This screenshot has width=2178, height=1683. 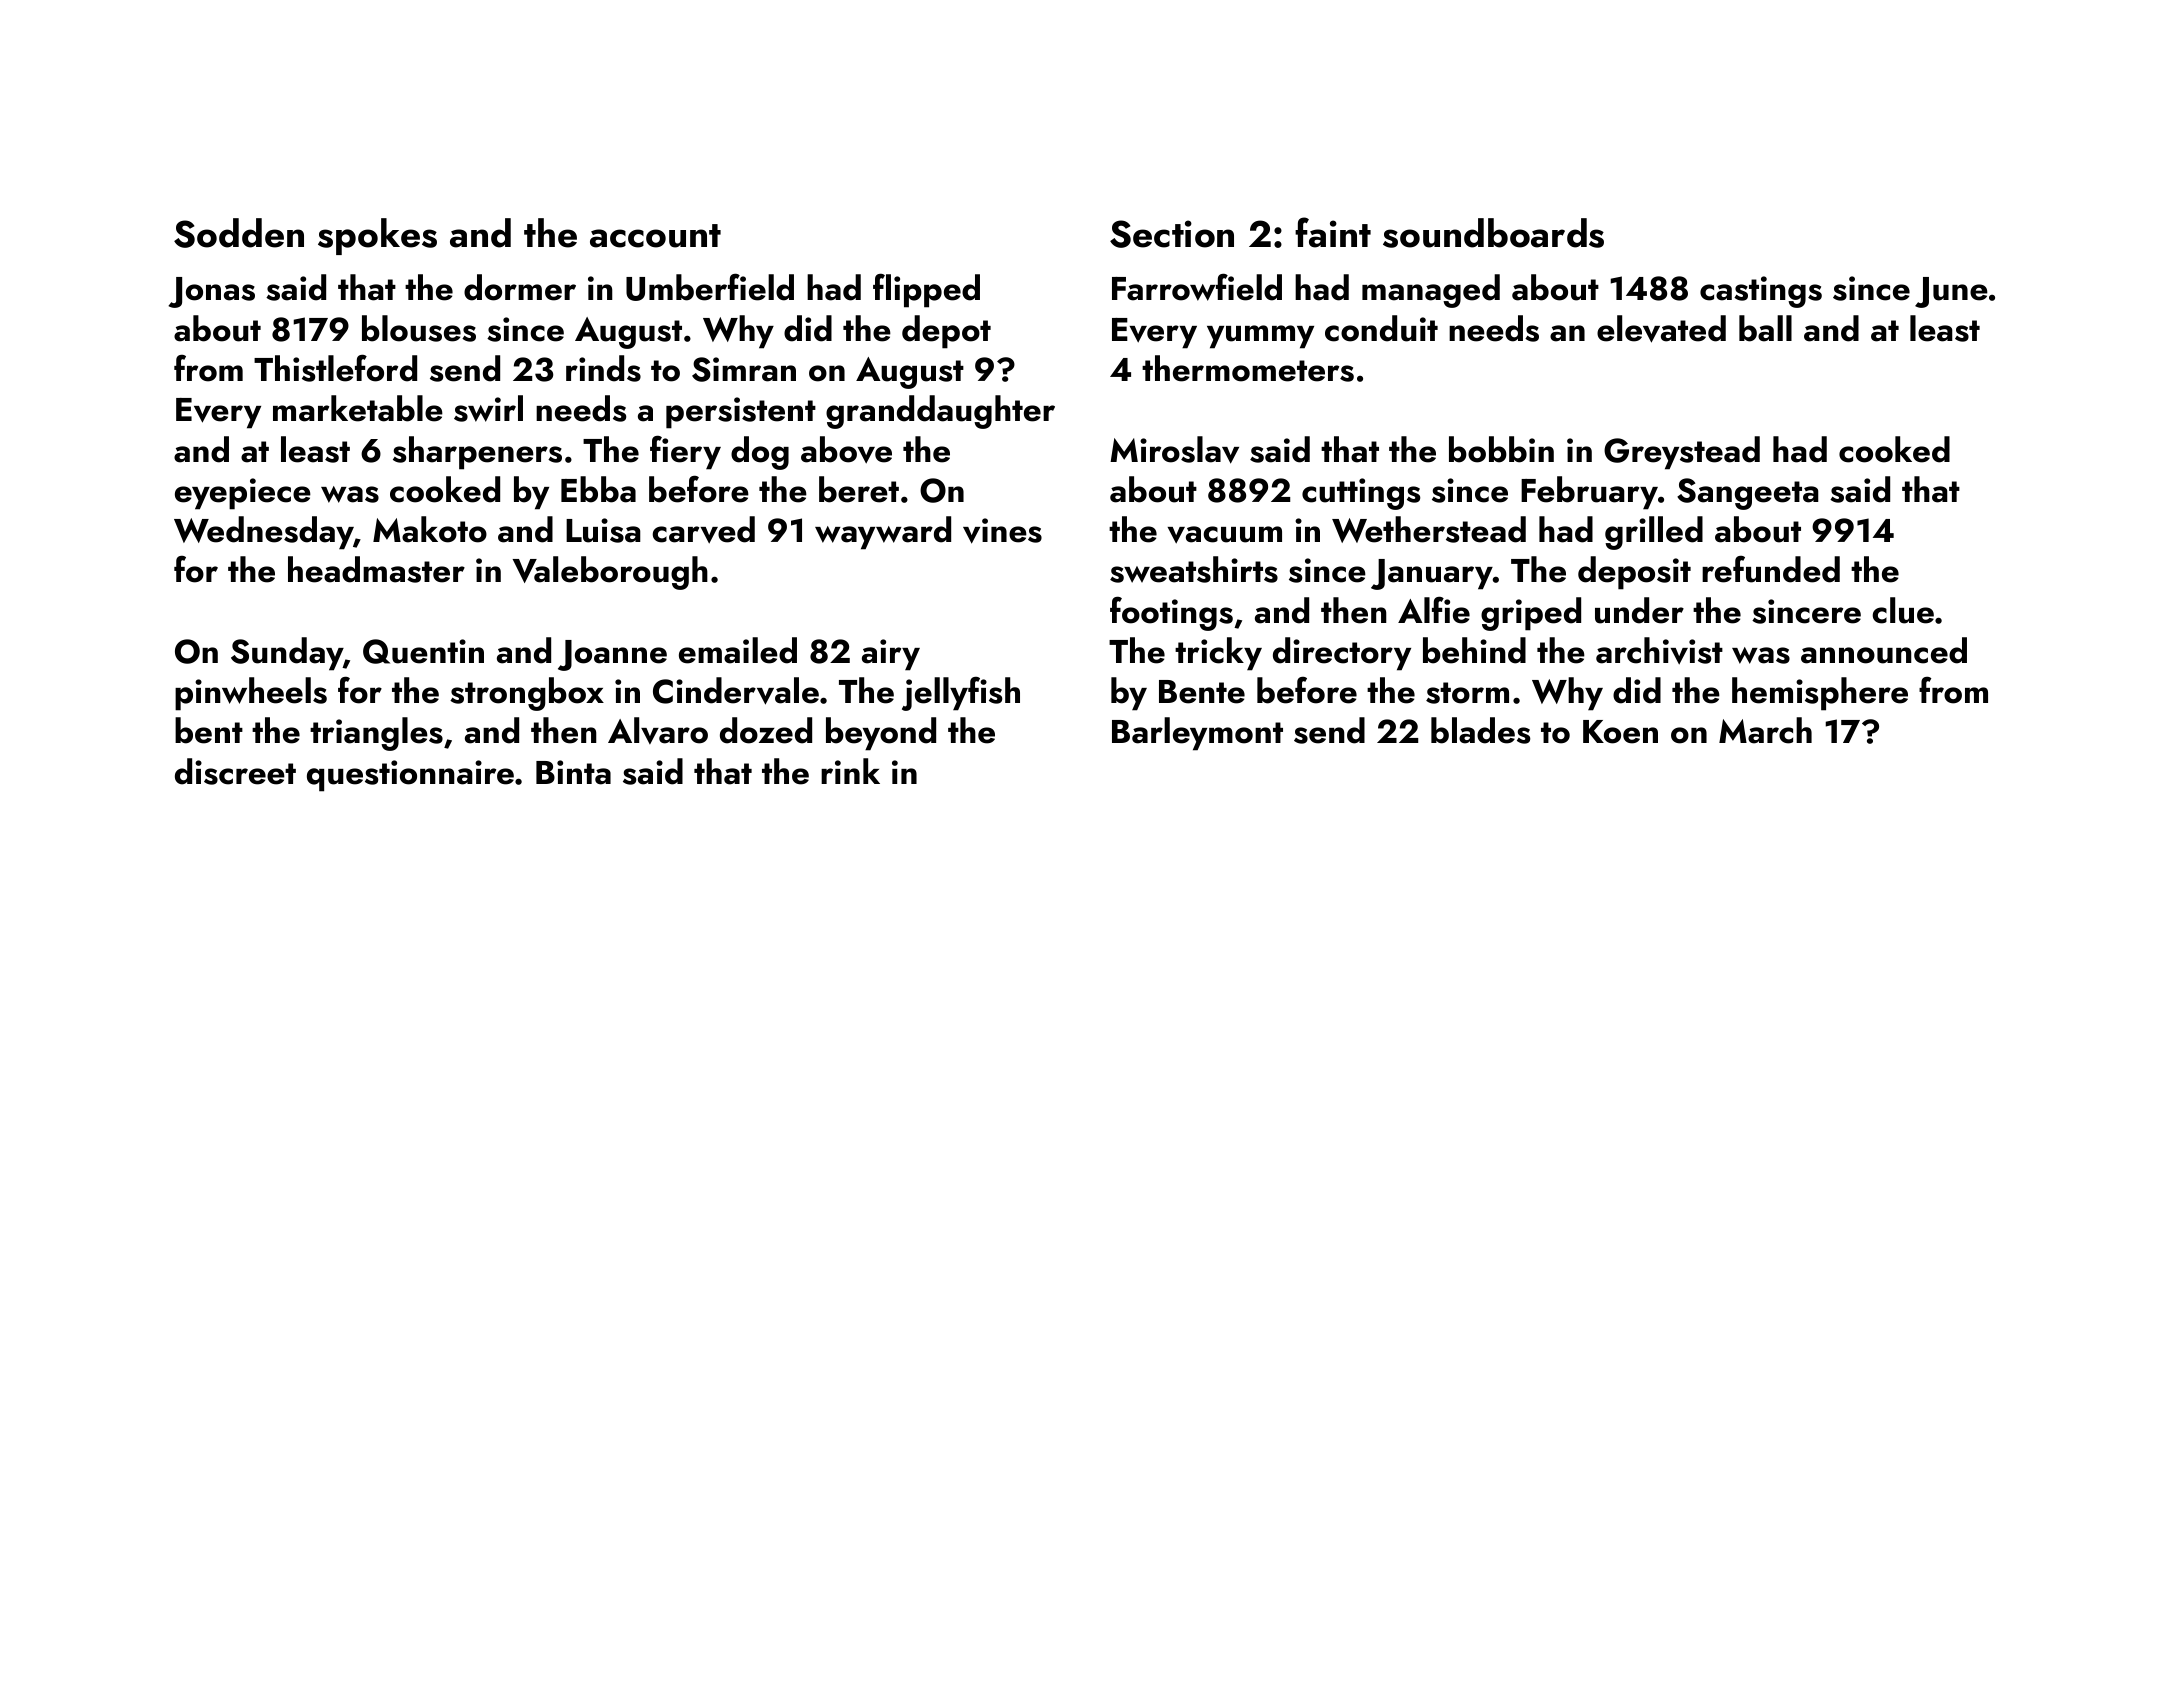 What do you see at coordinates (235, 771) in the screenshot?
I see `discreet` at bounding box center [235, 771].
